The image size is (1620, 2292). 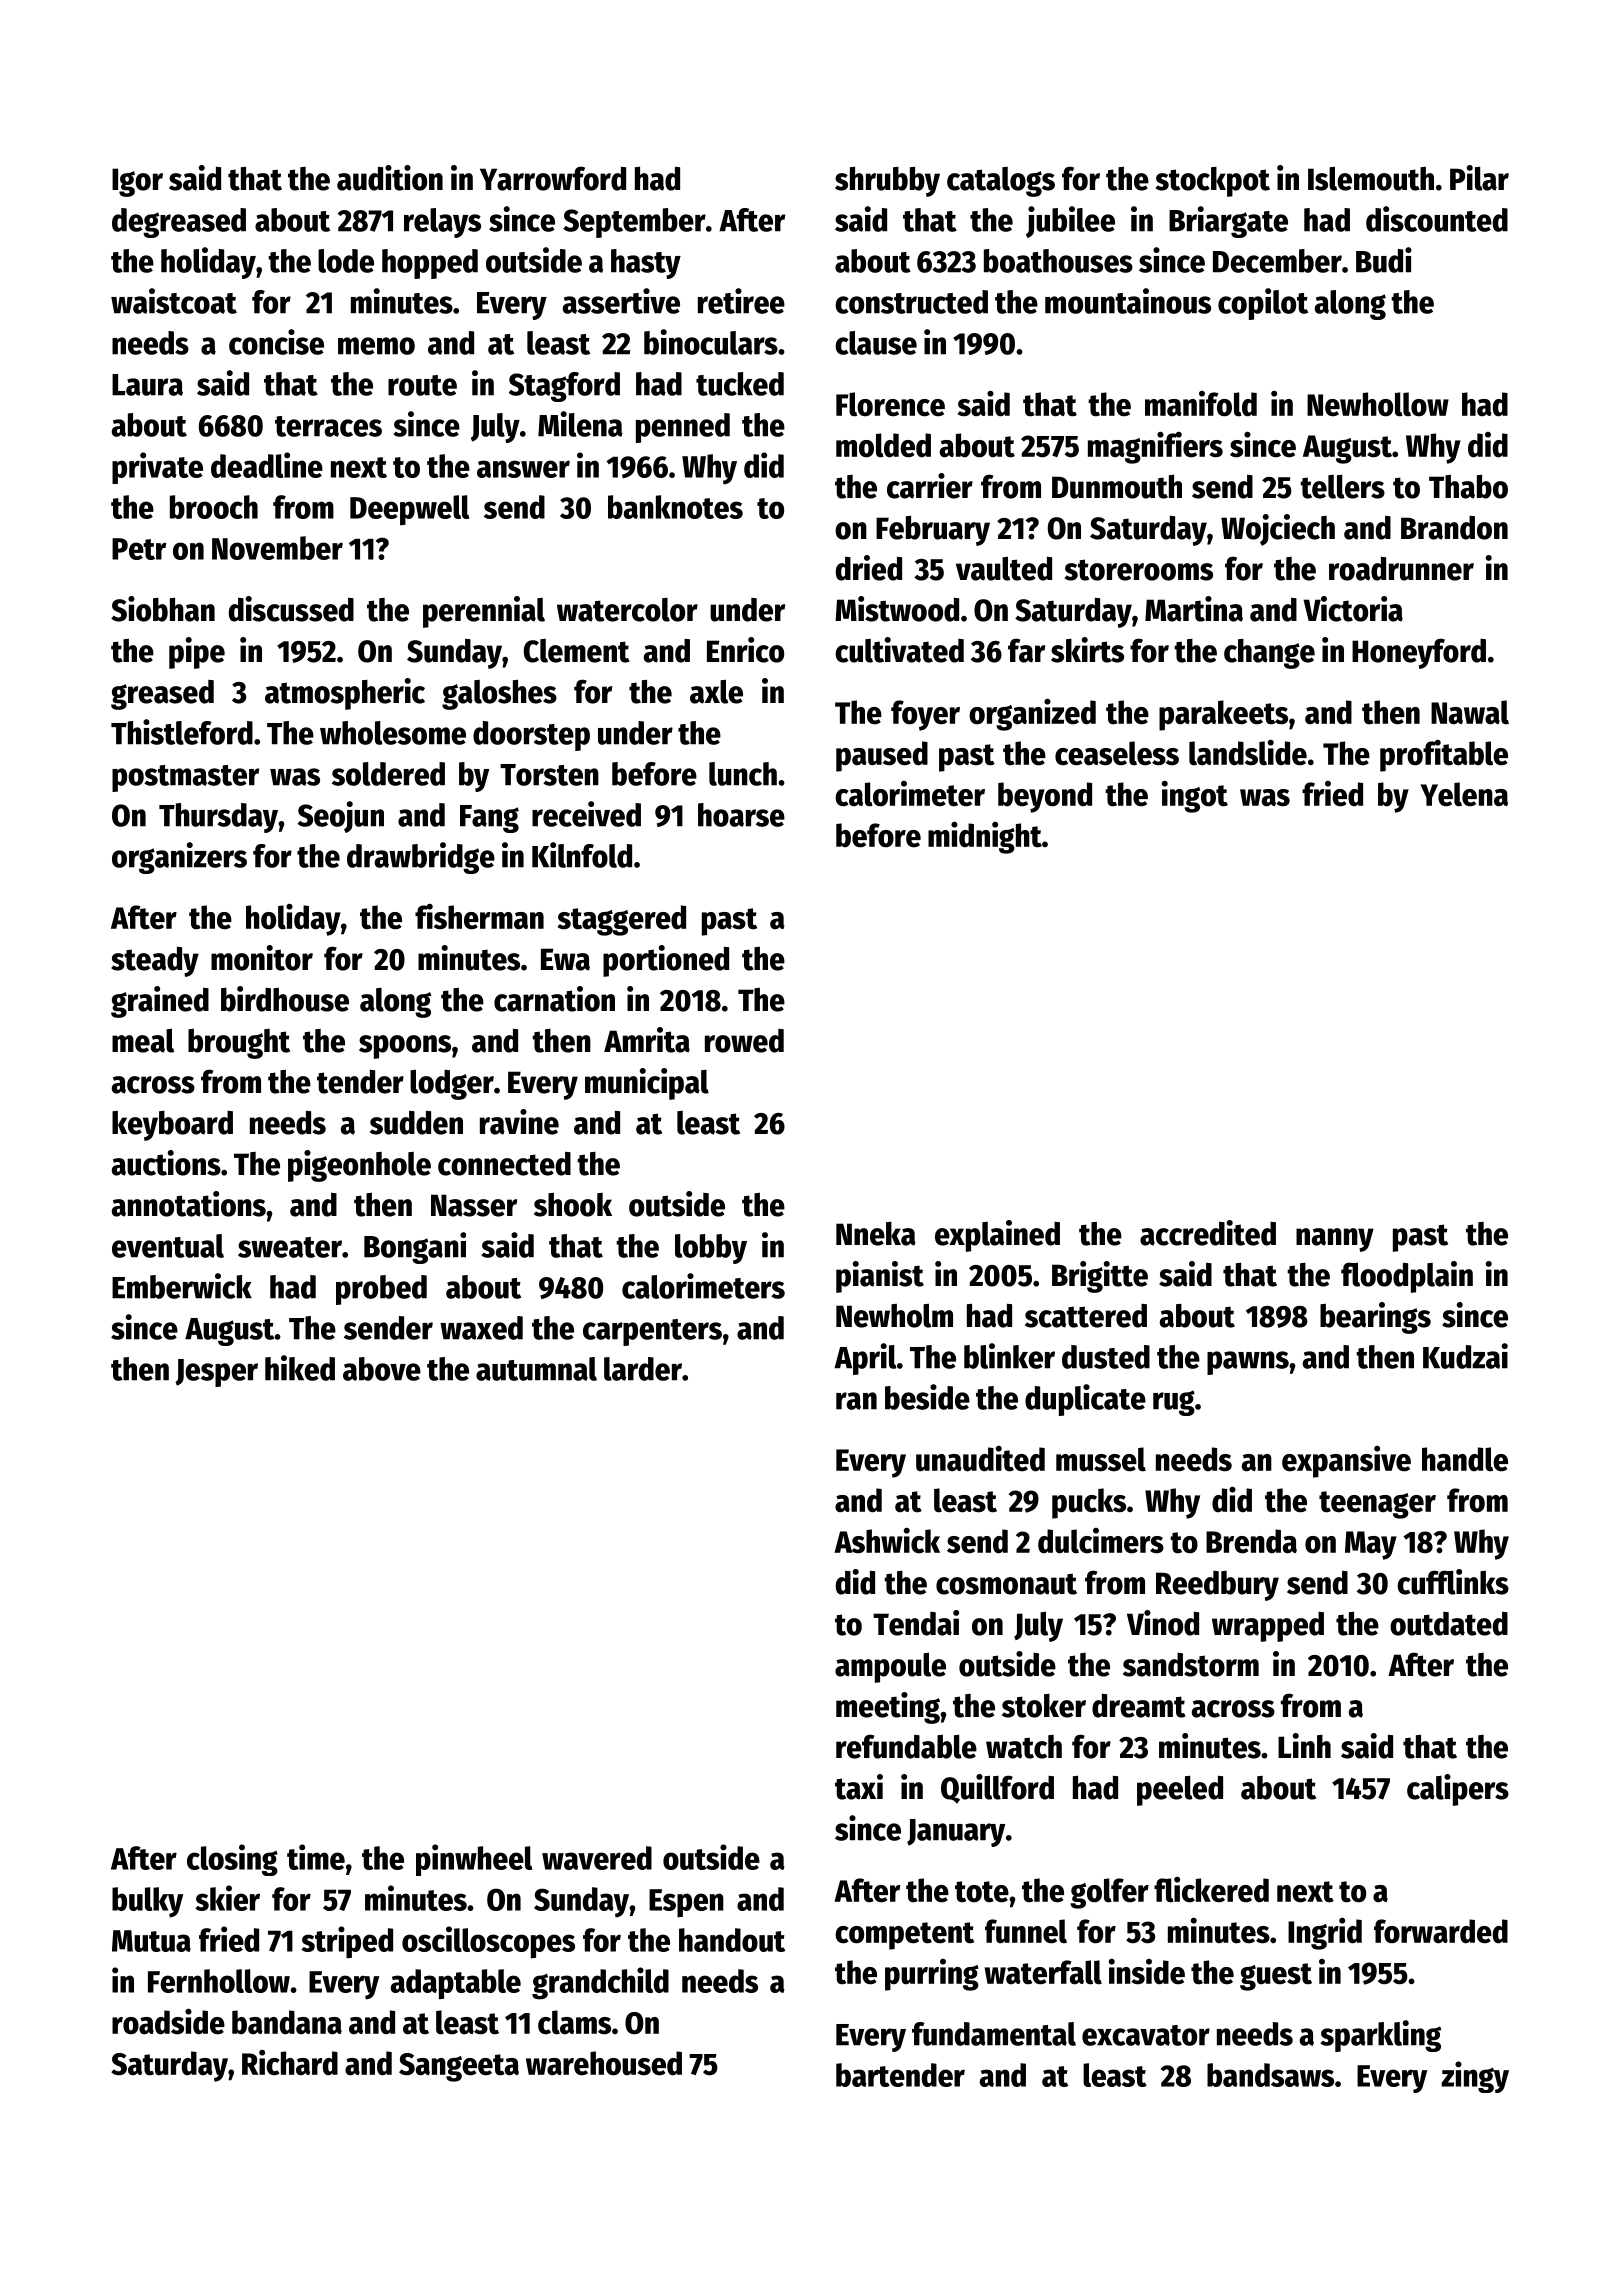 I want to click on Sangeeta, so click(x=459, y=2067).
